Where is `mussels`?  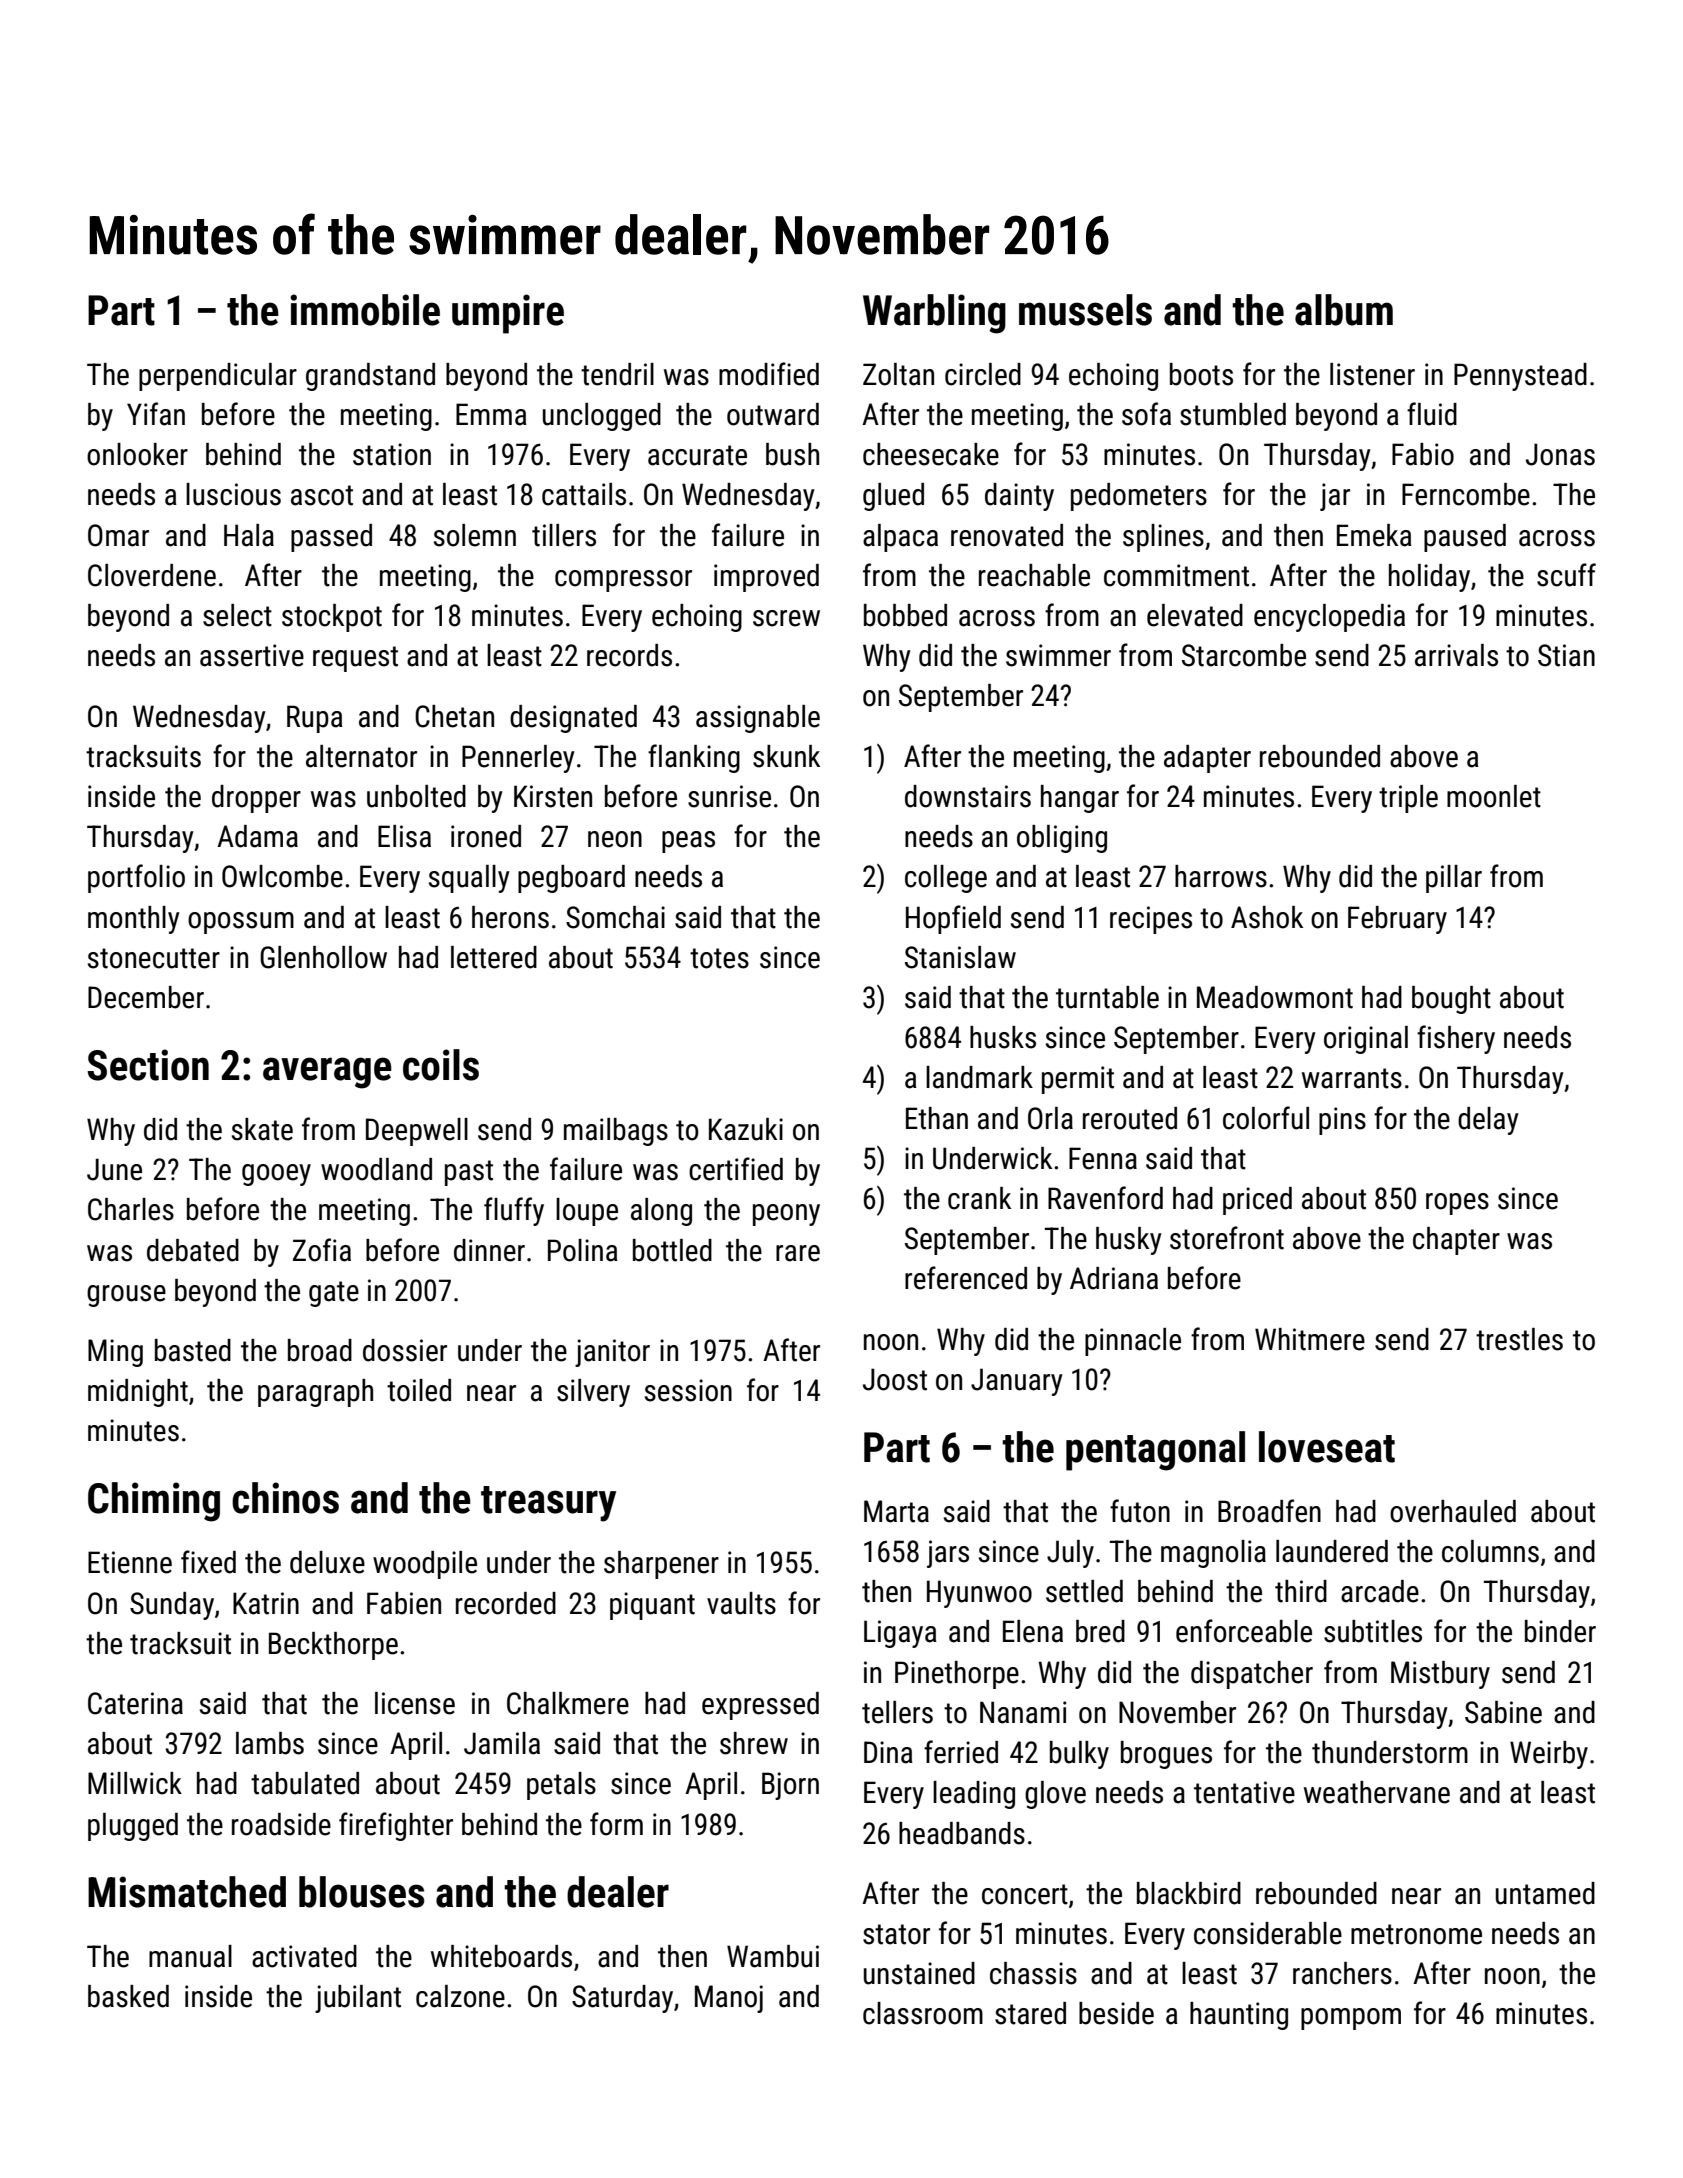 mussels is located at coordinates (1085, 310).
